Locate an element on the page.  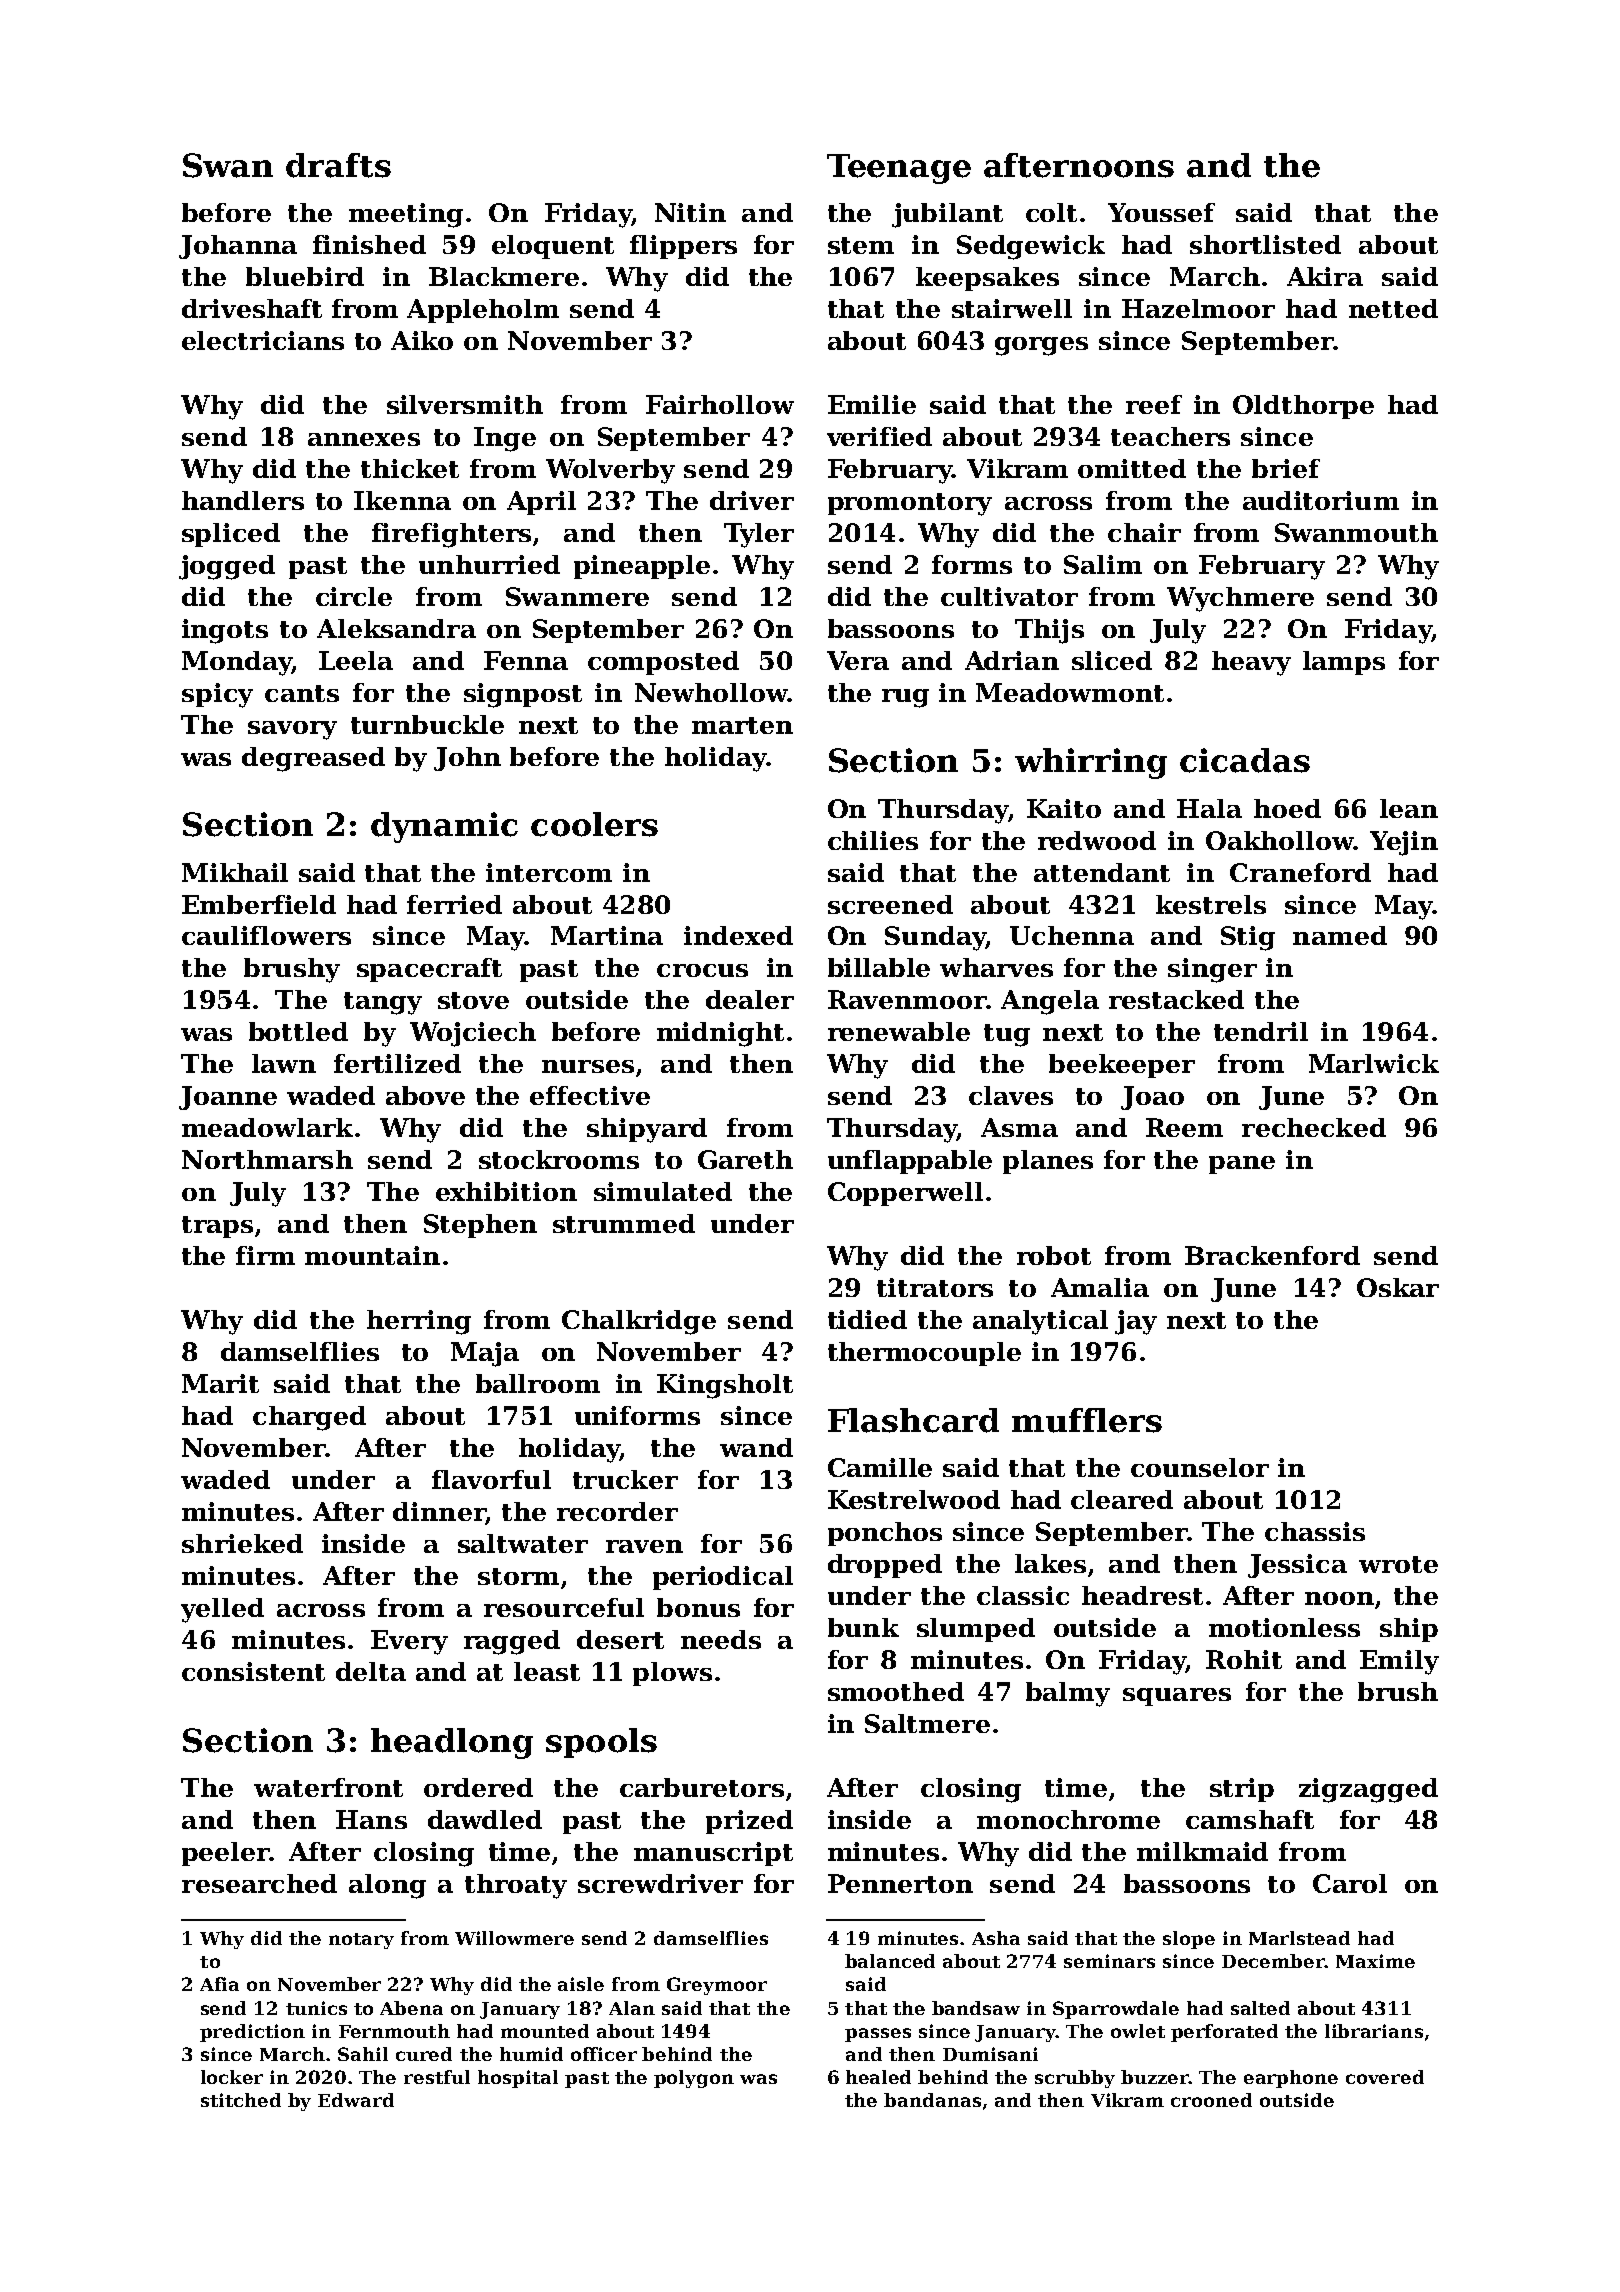
prized is located at coordinates (749, 1822).
